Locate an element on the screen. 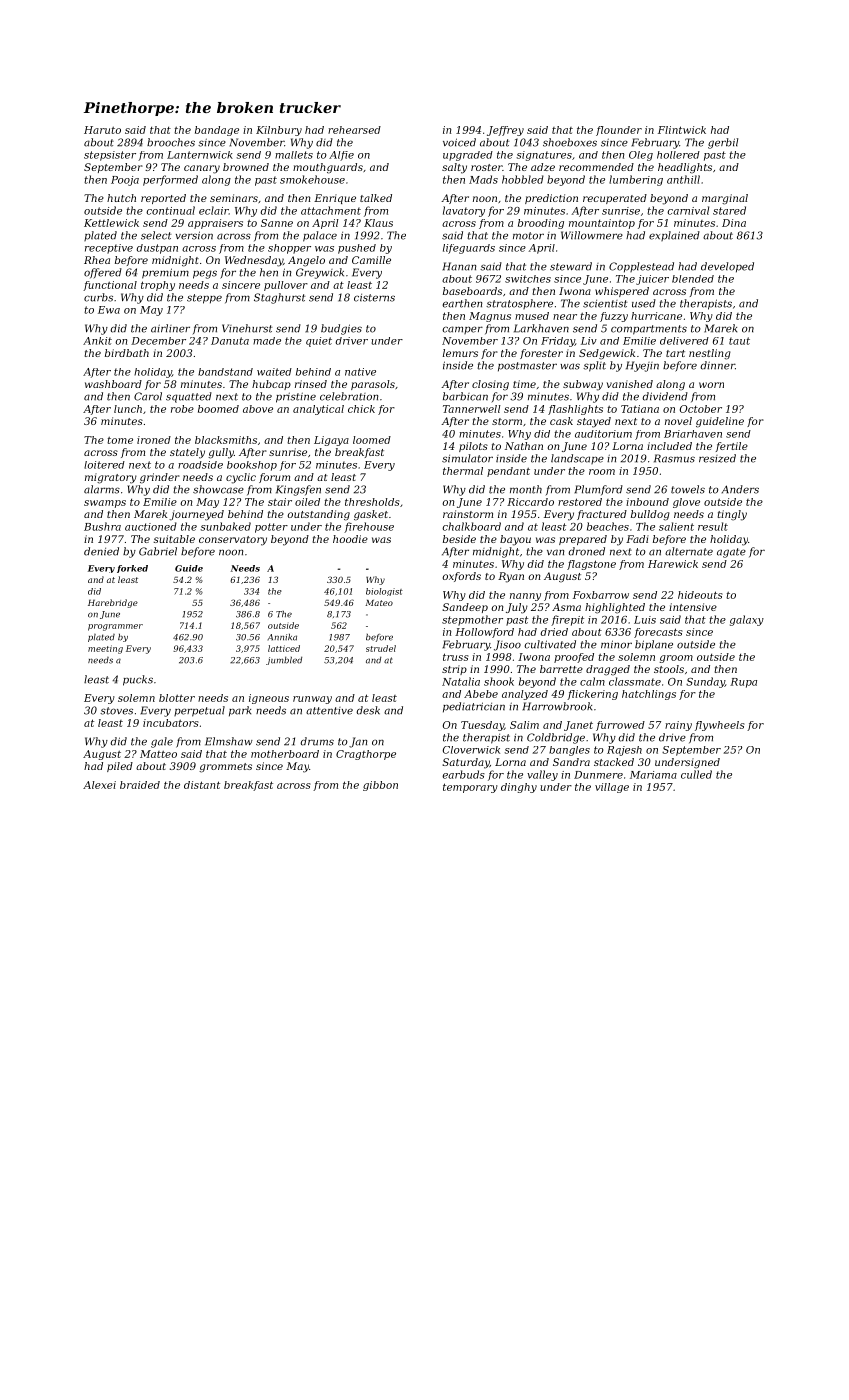 The height and width of the screenshot is (1400, 849). Flintwick is located at coordinates (682, 130).
